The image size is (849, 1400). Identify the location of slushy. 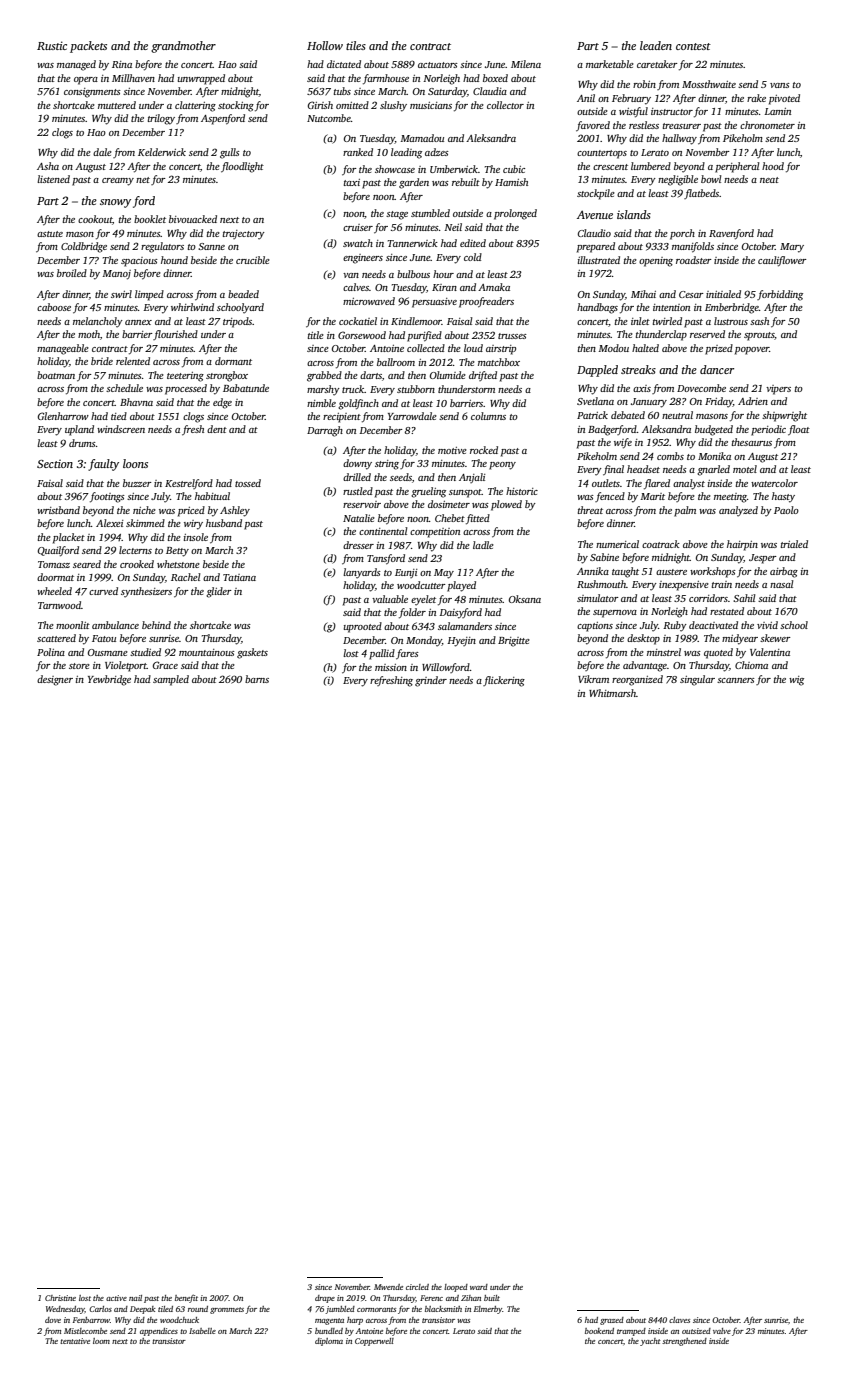
(393, 106).
